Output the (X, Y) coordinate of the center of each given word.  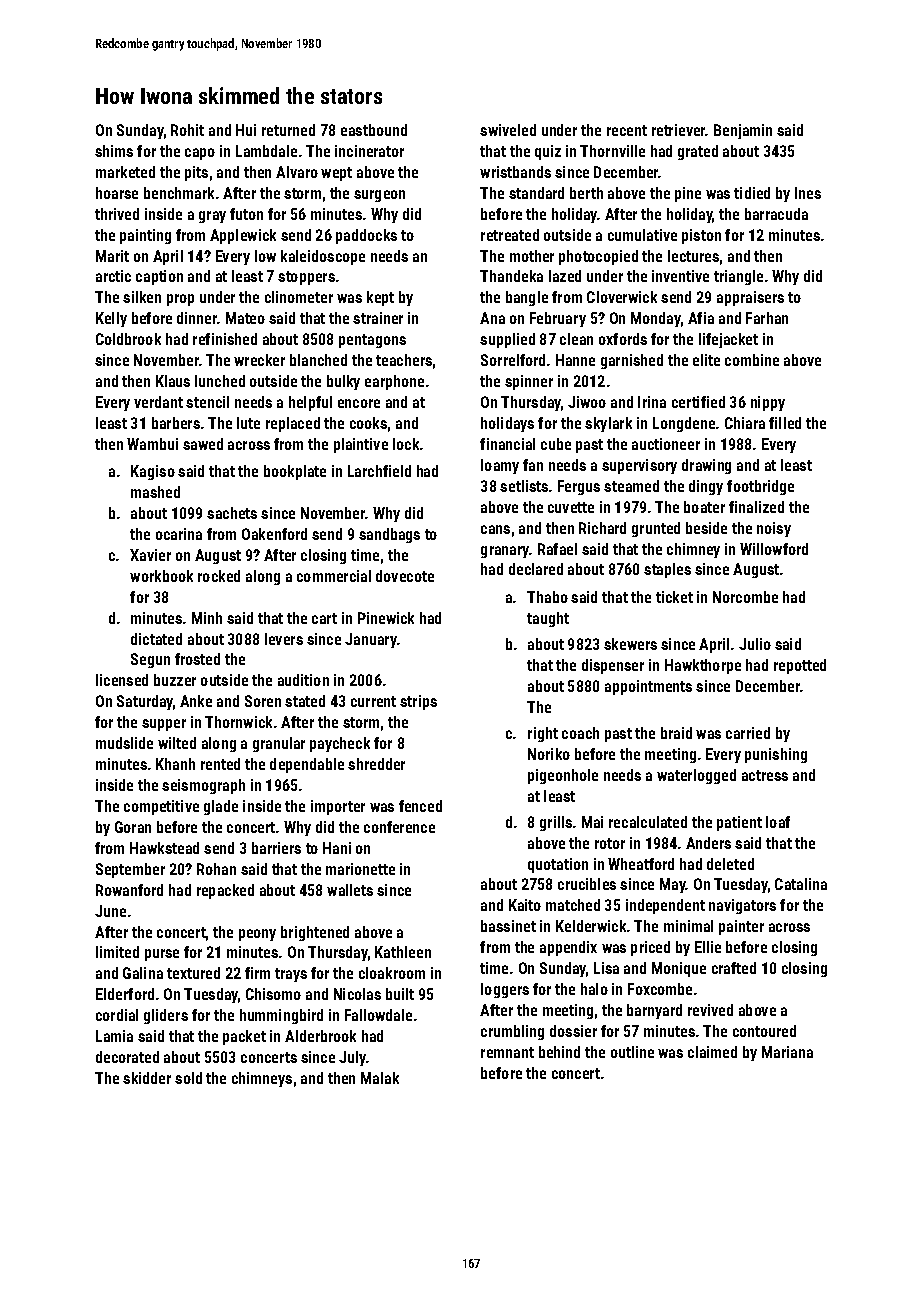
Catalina (801, 884)
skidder (147, 1078)
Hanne (575, 360)
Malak (380, 1078)
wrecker (259, 360)
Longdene (684, 424)
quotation (558, 865)
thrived (117, 214)
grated (698, 152)
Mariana (787, 1052)
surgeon (379, 196)
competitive (161, 807)
